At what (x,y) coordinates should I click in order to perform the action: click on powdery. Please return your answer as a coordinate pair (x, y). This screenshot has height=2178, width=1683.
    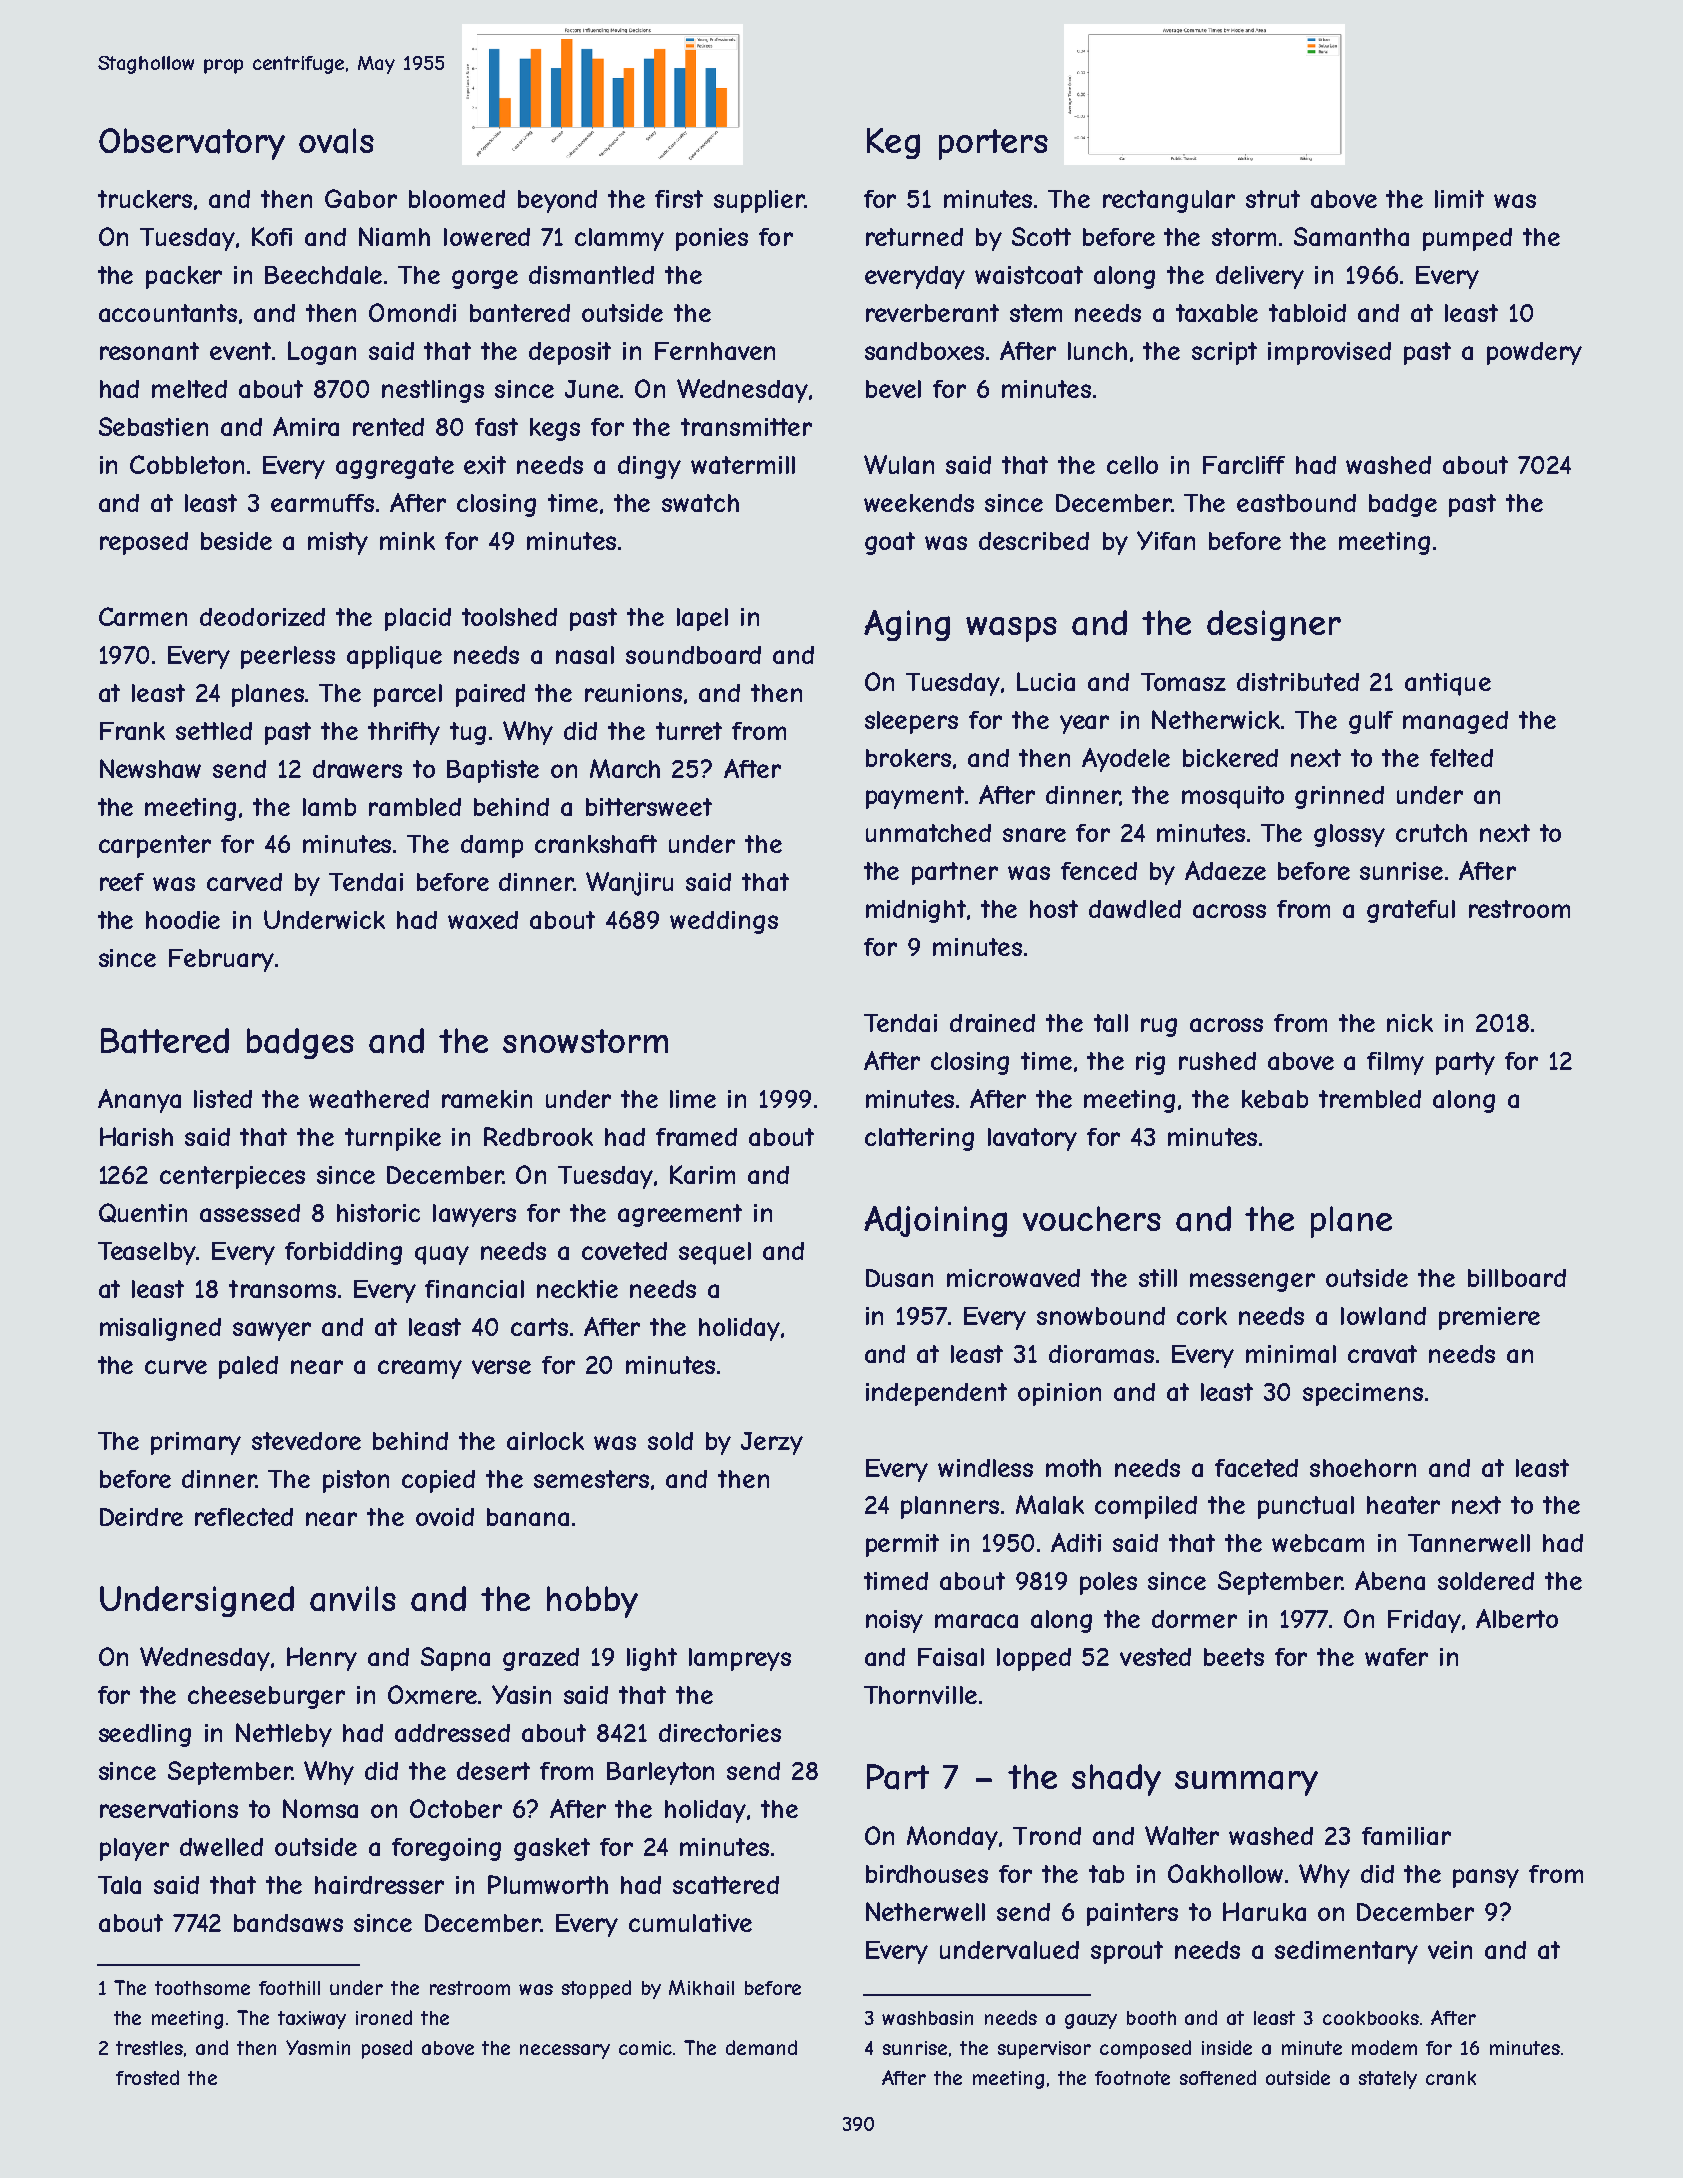
    Looking at the image, I should click on (1534, 353).
